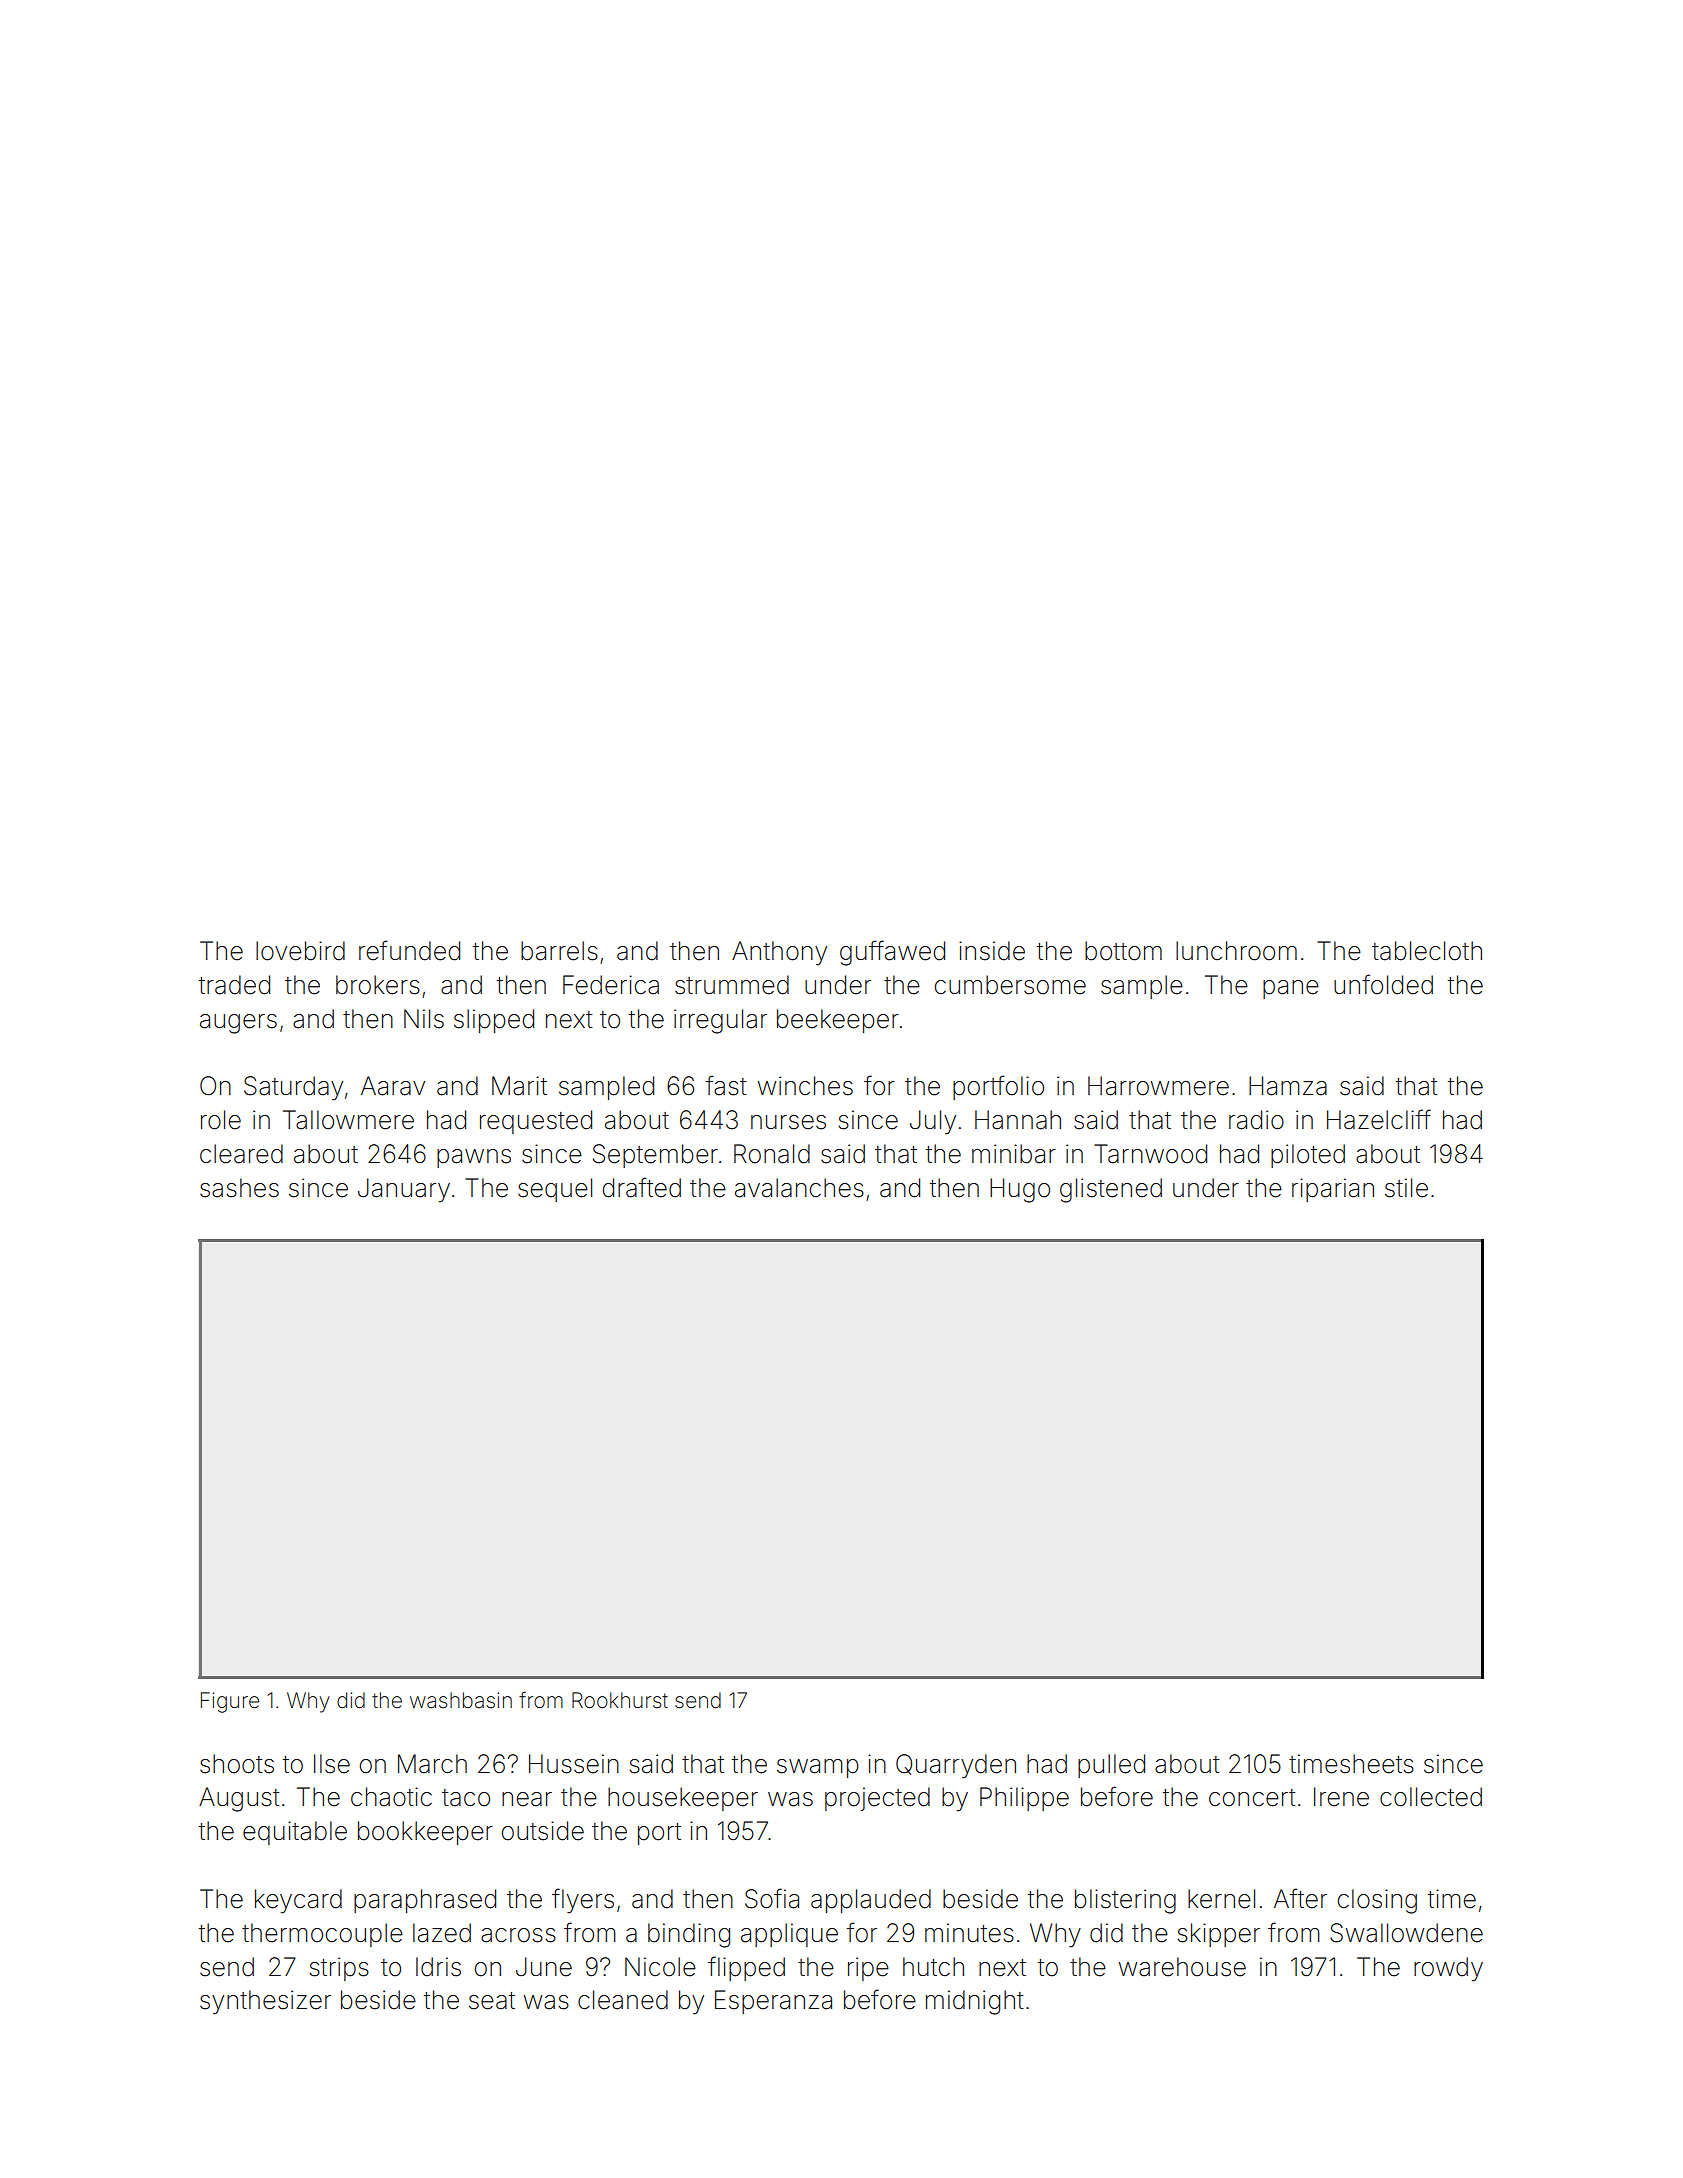  What do you see at coordinates (239, 1188) in the page?
I see `sashes` at bounding box center [239, 1188].
